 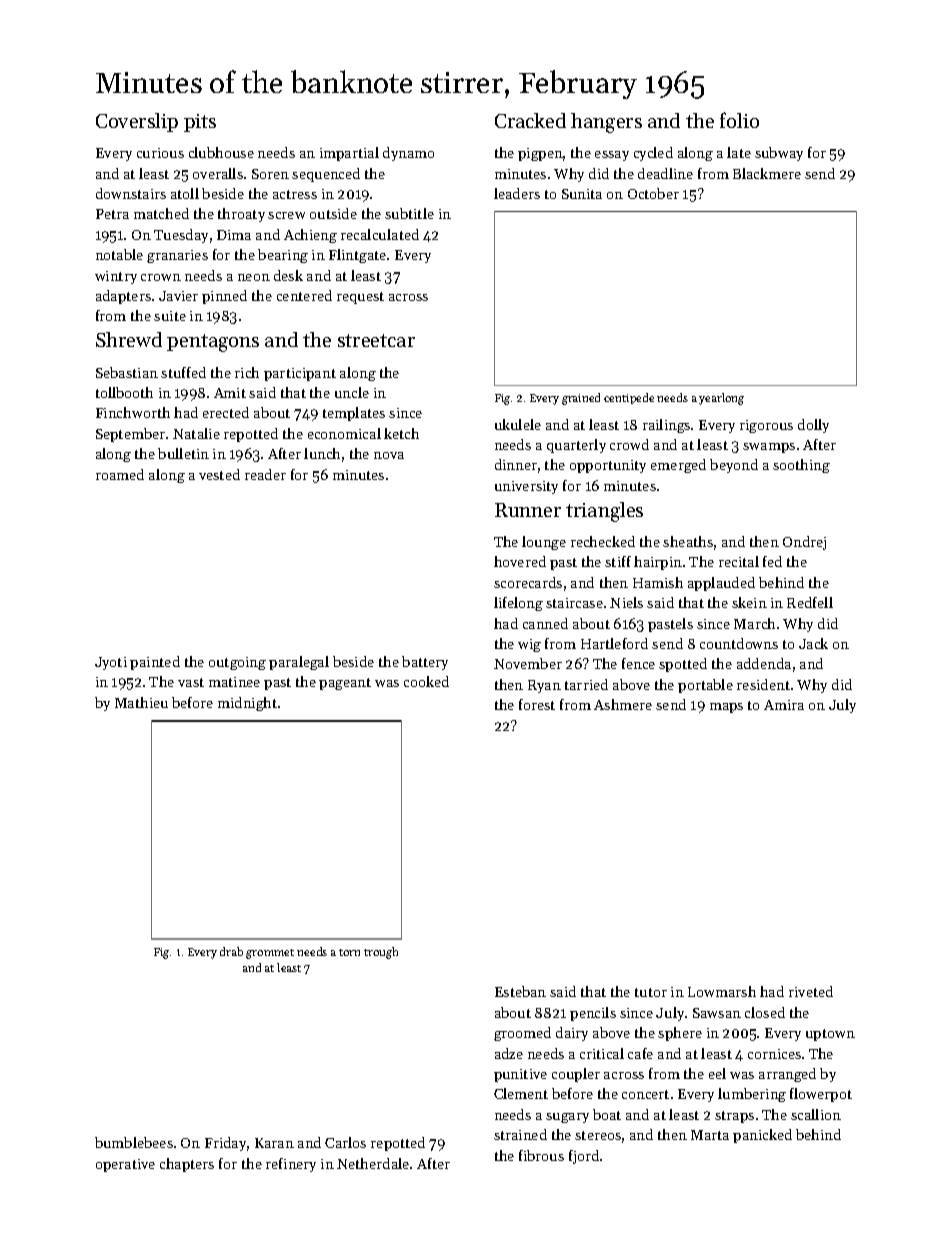 I want to click on pinned, so click(x=224, y=297).
